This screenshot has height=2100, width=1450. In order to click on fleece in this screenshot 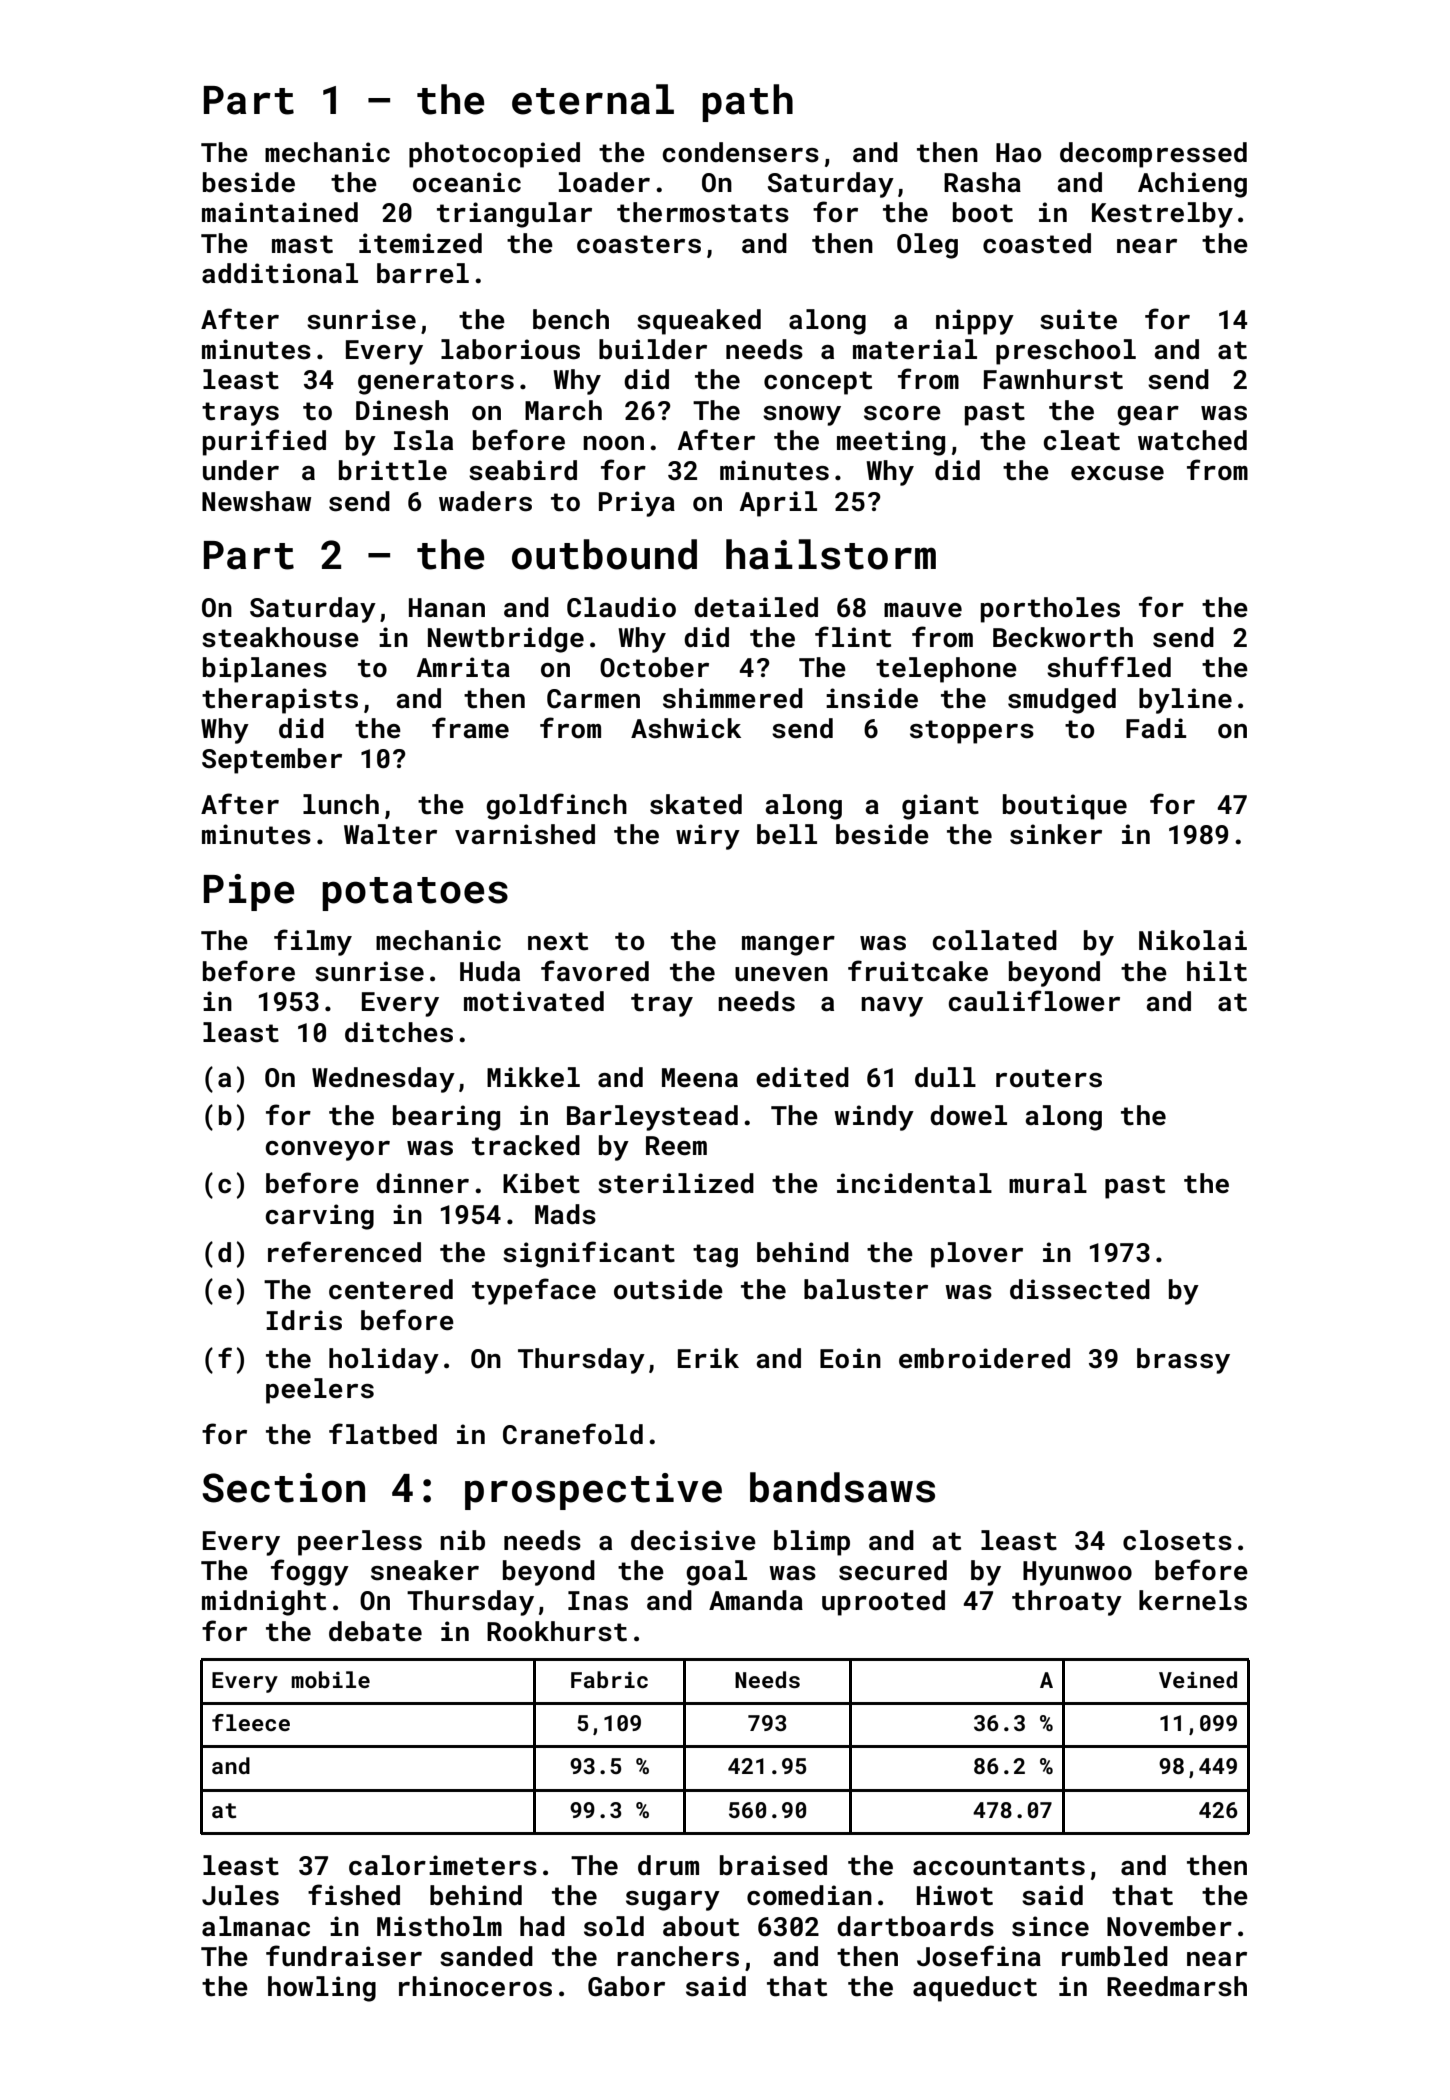, I will do `click(251, 1722)`.
